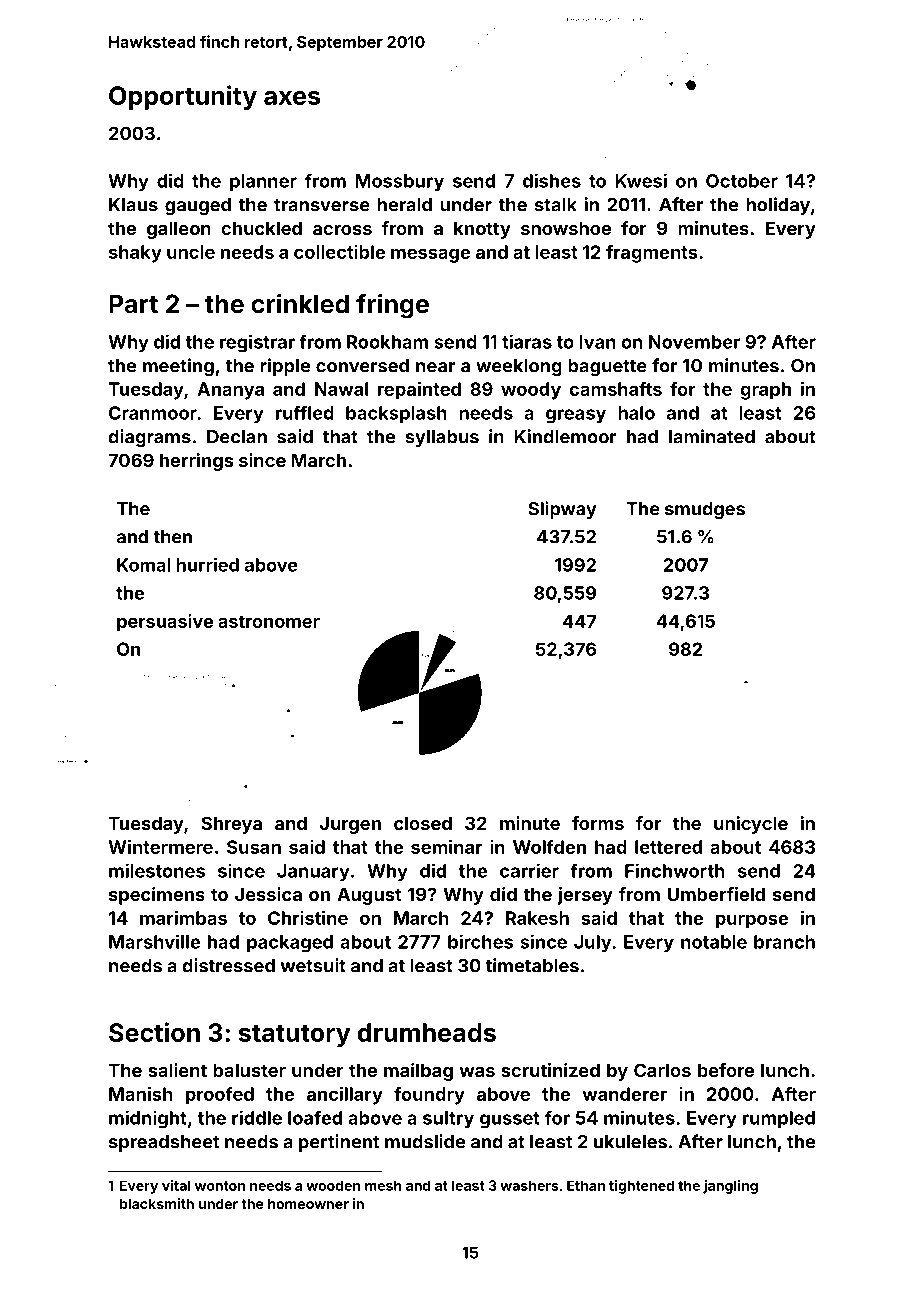  Describe the element at coordinates (662, 1070) in the screenshot. I see `Carlos` at that location.
